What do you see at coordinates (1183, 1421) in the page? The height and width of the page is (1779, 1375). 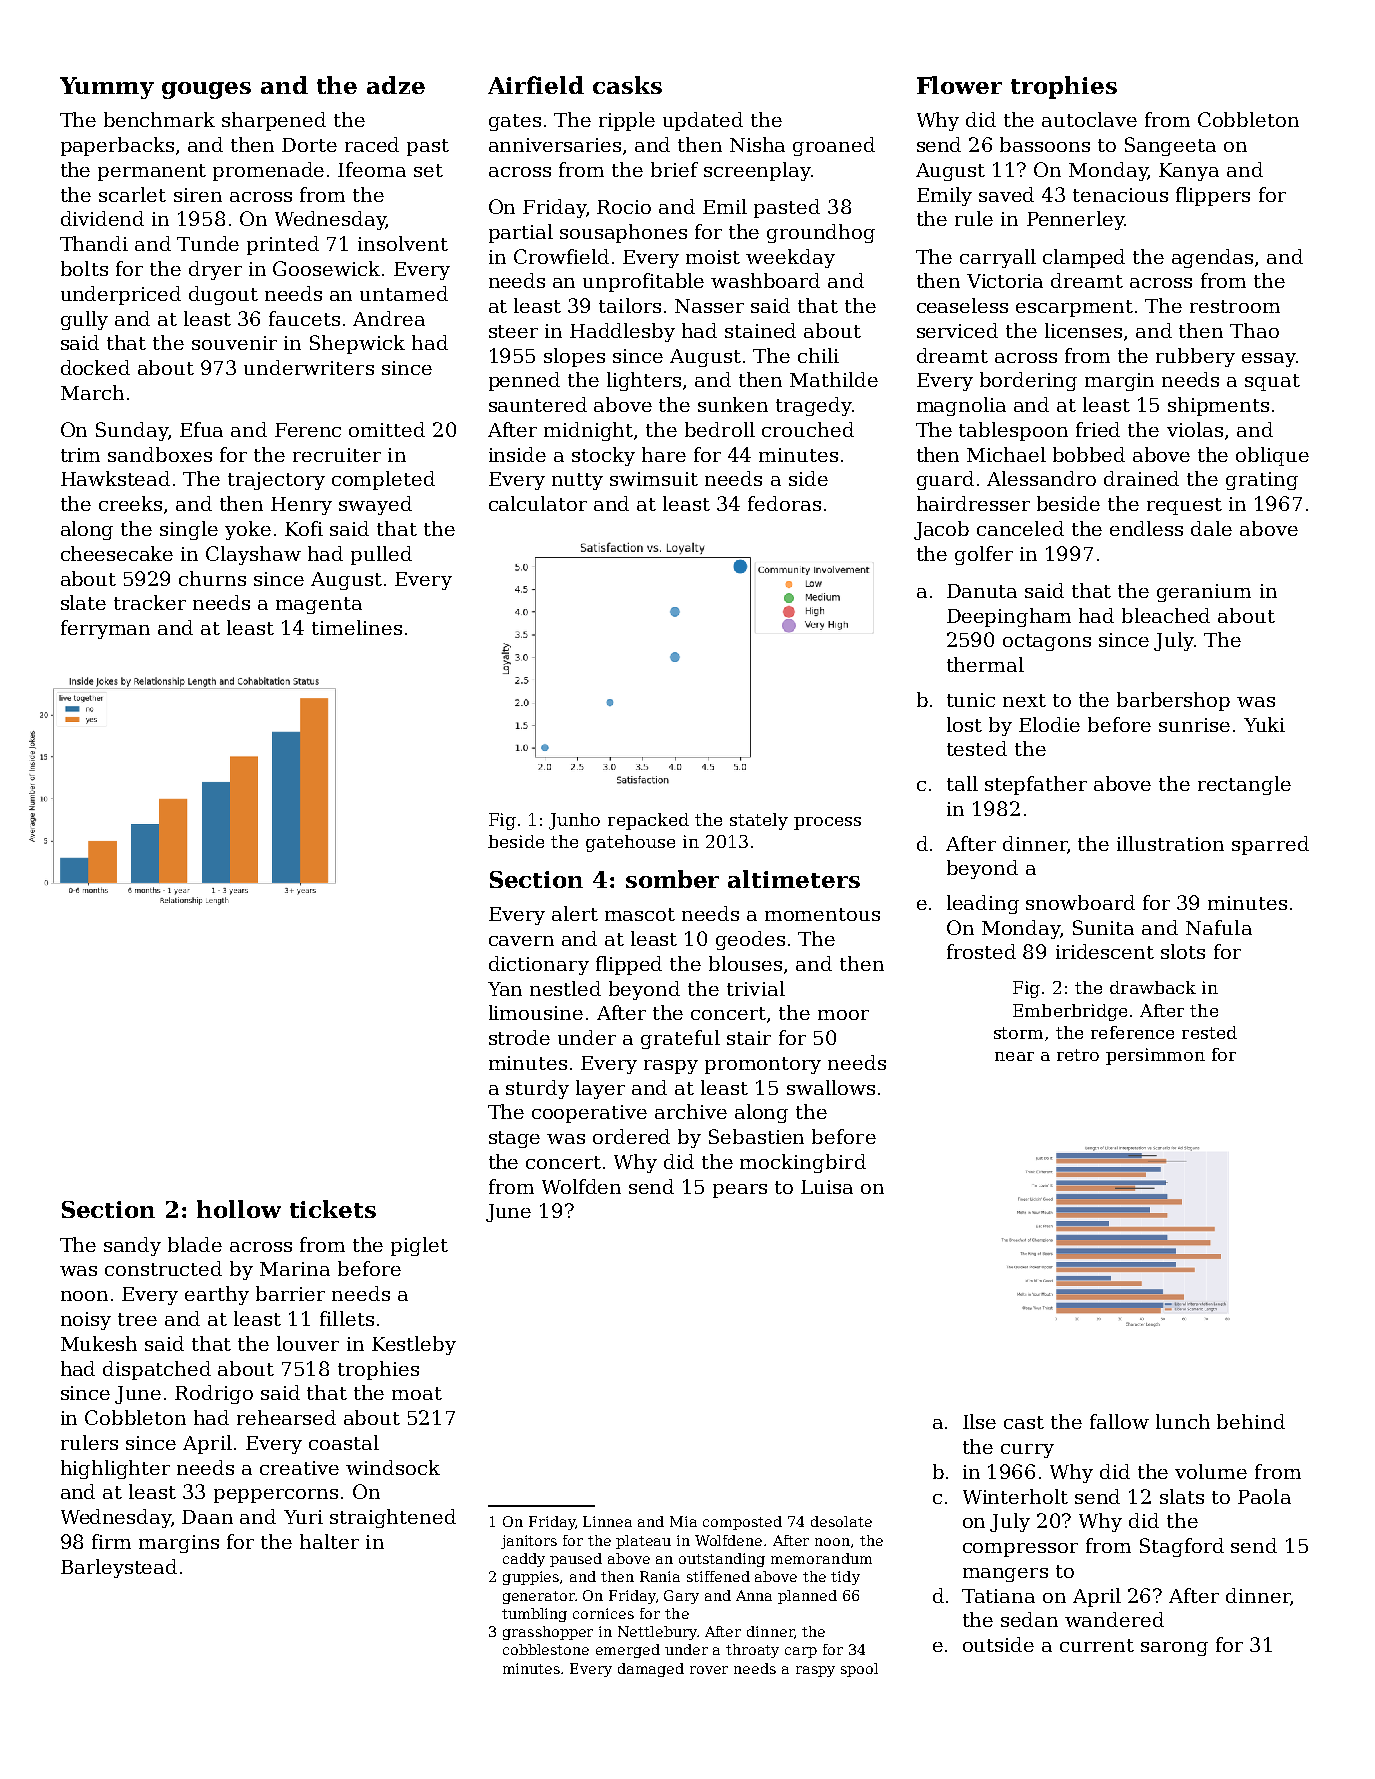 I see `lunch` at bounding box center [1183, 1421].
